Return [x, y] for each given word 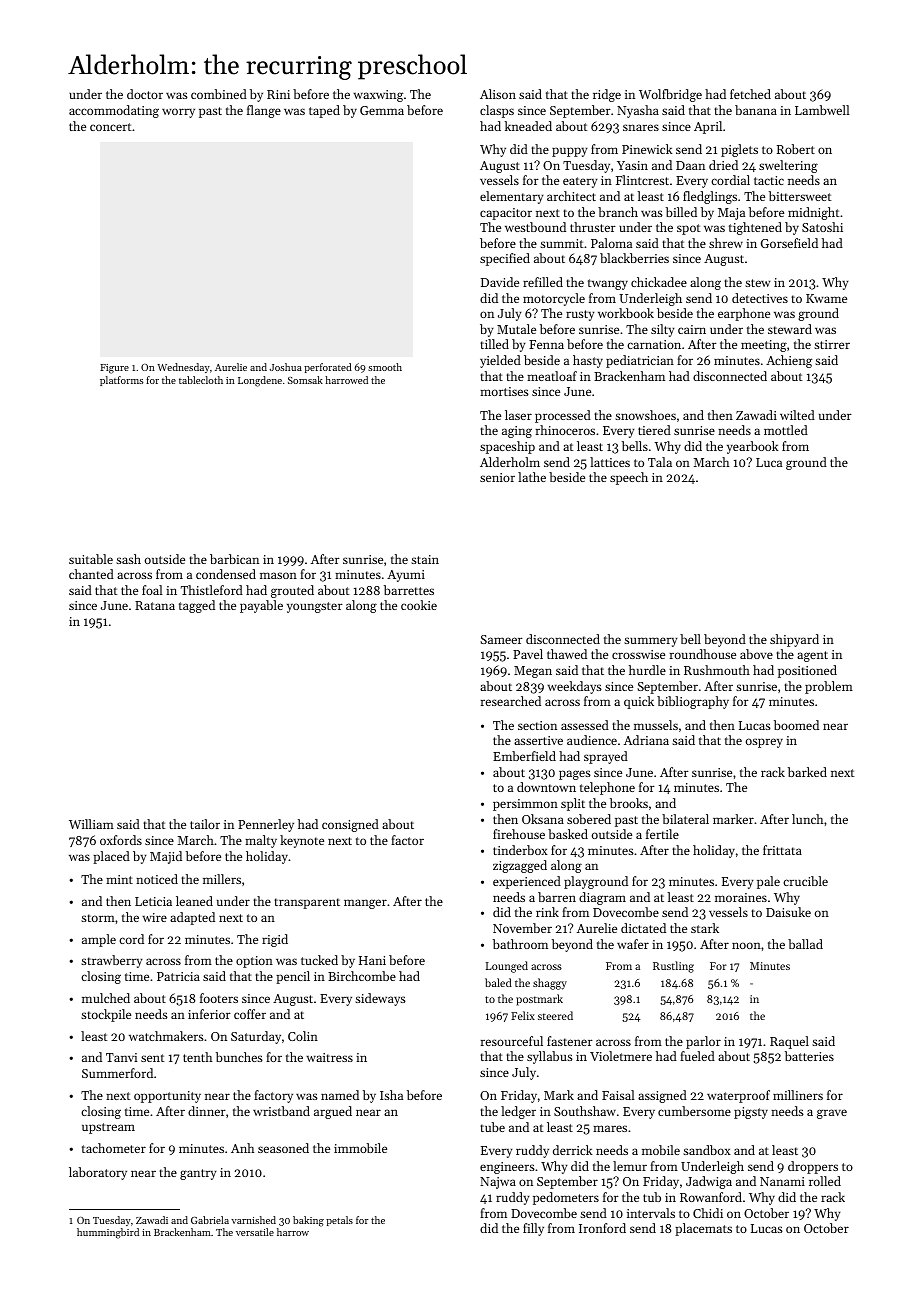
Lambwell [822, 110]
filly [533, 1229]
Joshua [286, 367]
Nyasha [638, 111]
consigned [350, 825]
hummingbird [108, 1233]
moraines [741, 897]
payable [261, 606]
